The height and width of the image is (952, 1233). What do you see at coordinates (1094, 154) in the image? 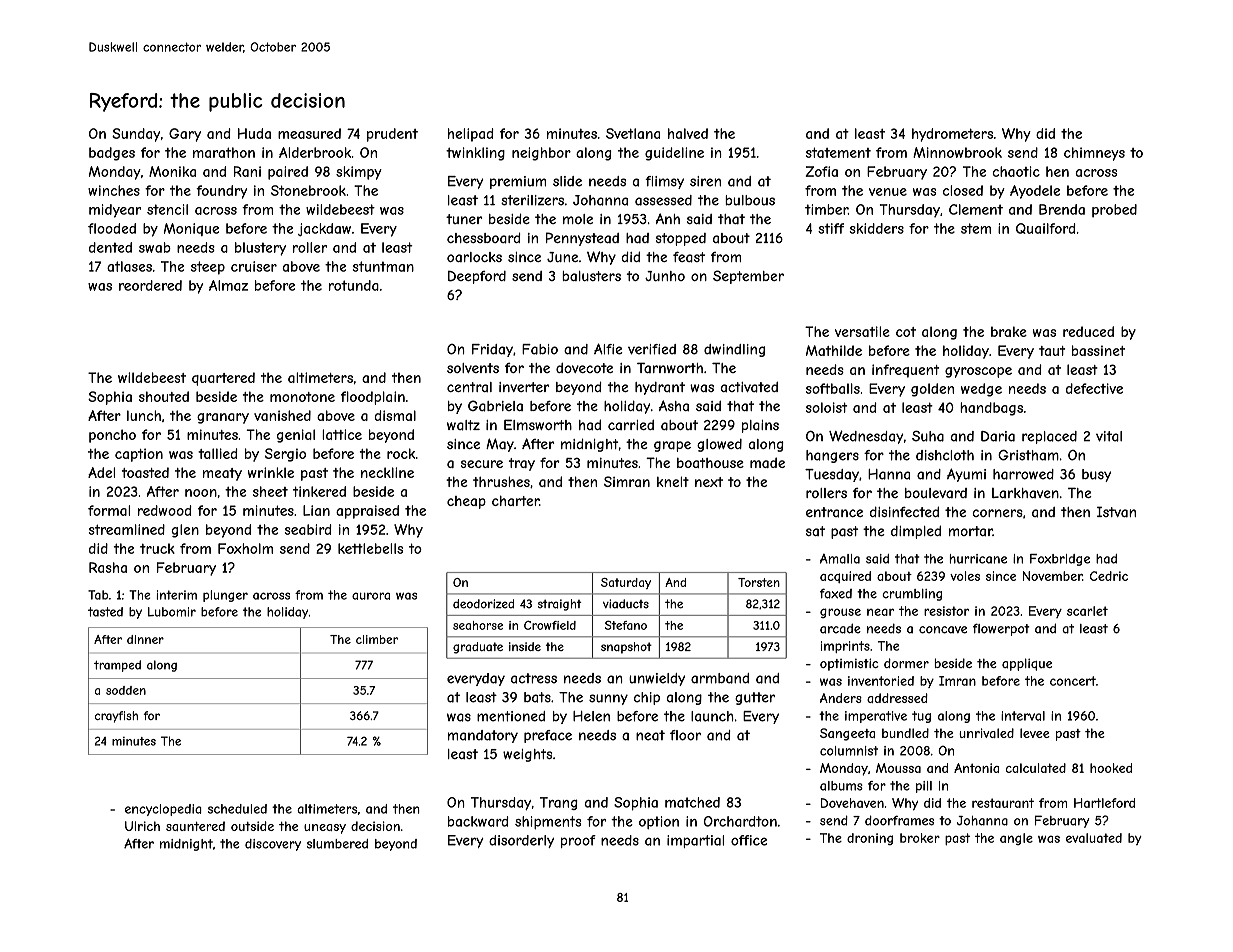
I see `chimneys` at bounding box center [1094, 154].
